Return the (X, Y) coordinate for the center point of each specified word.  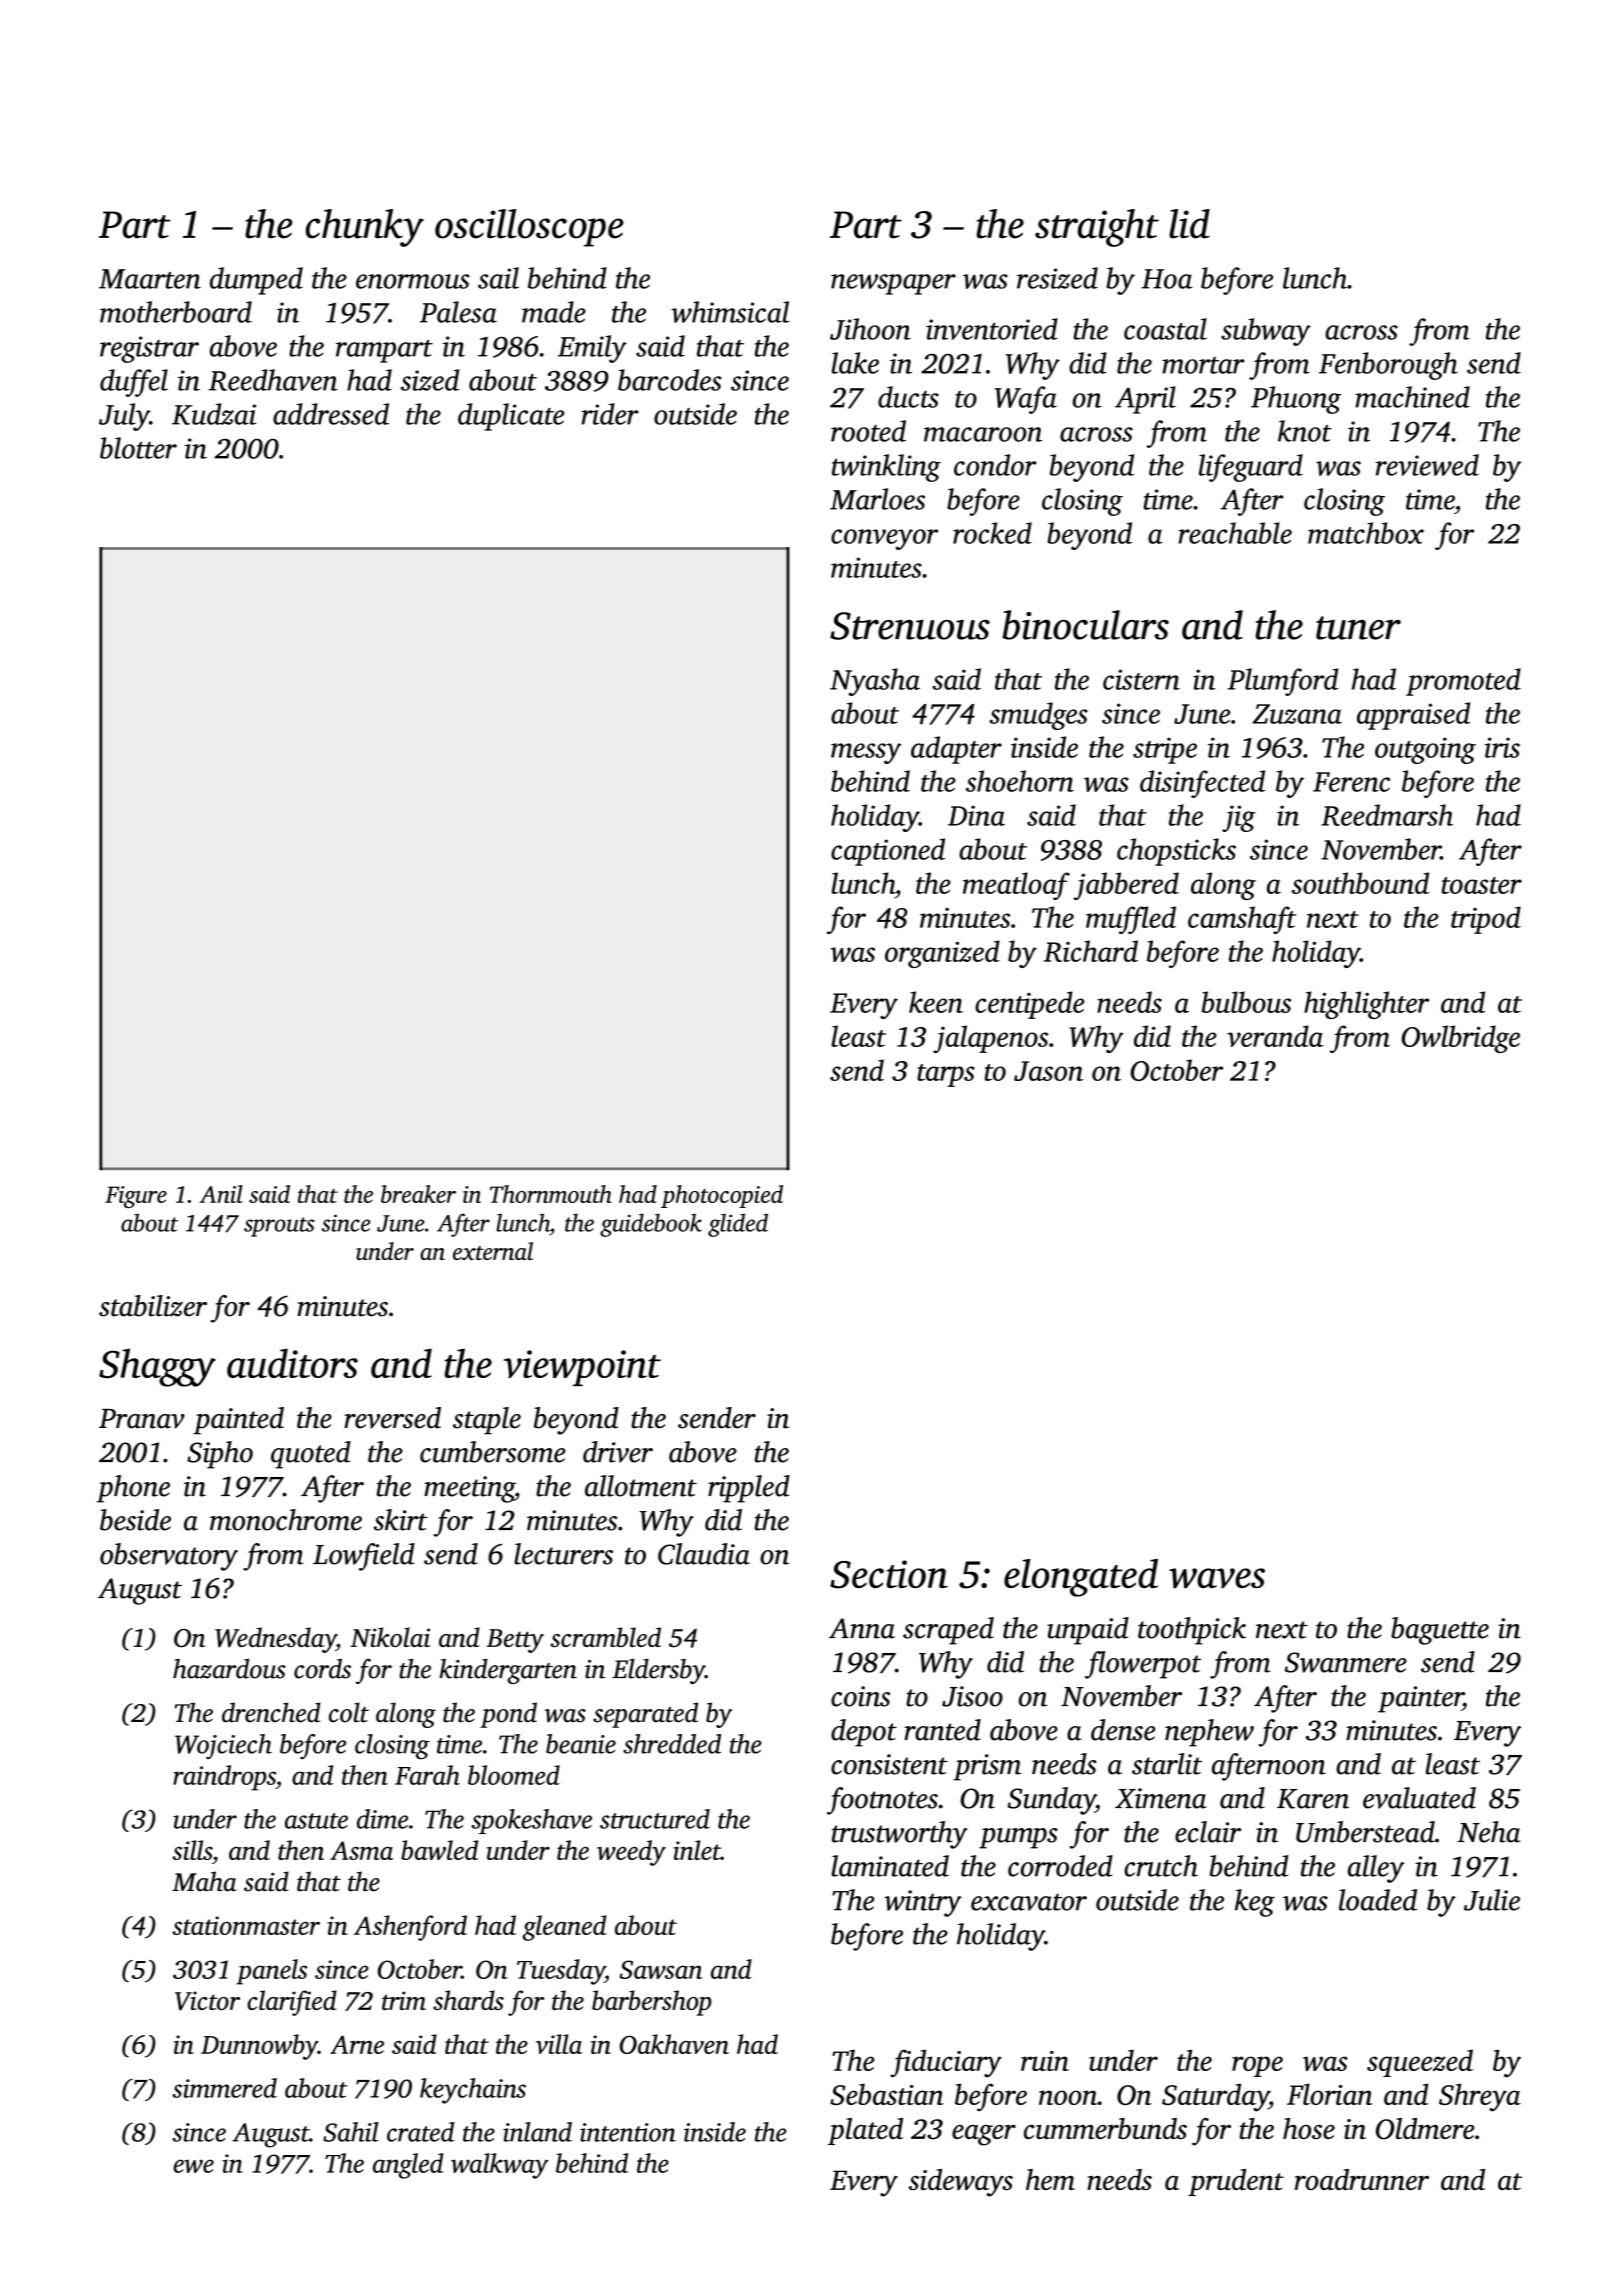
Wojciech (223, 1746)
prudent (1236, 2182)
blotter (138, 448)
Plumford (1283, 682)
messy (866, 753)
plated (865, 2131)
